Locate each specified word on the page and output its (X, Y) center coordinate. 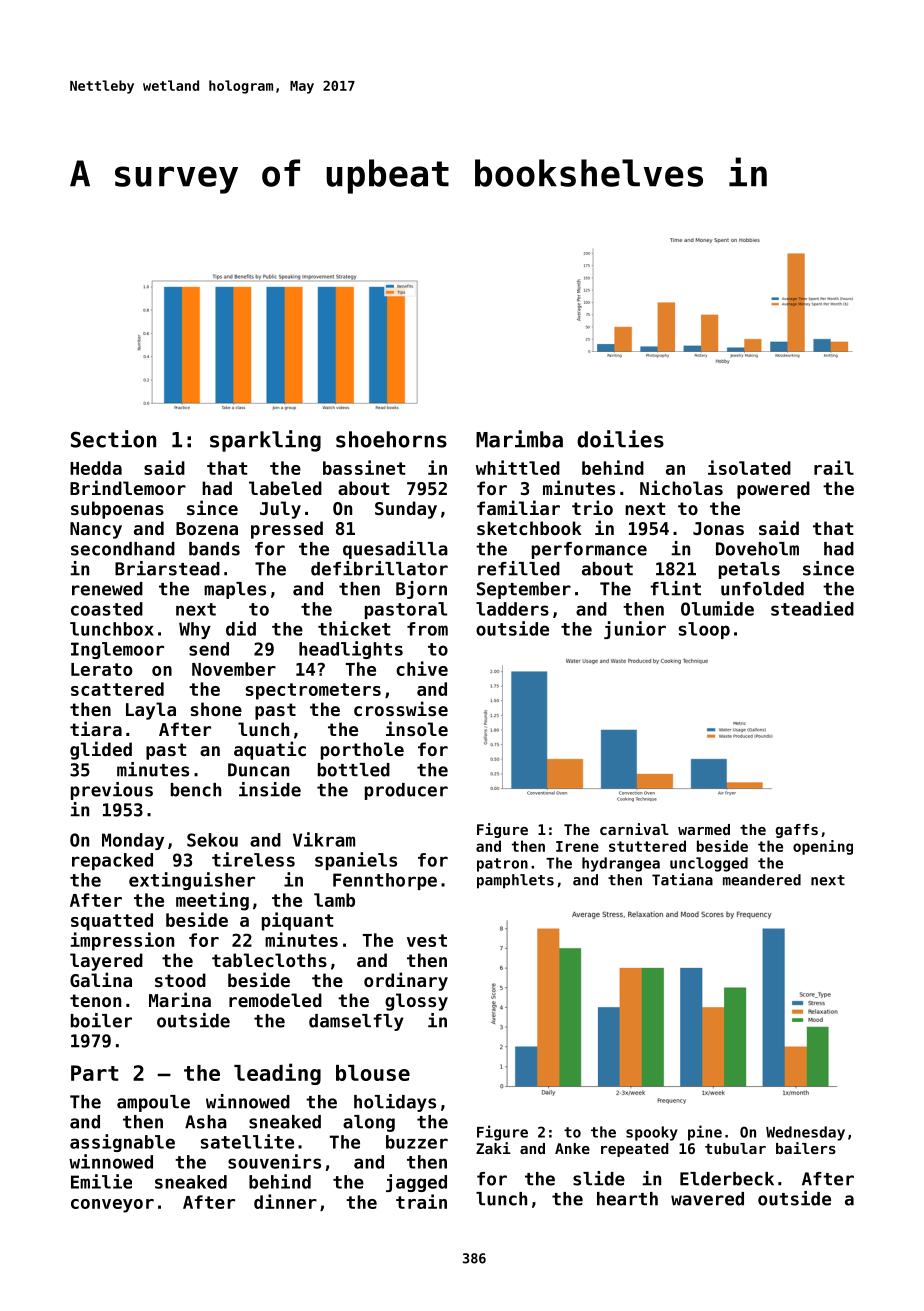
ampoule (153, 1103)
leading (277, 1074)
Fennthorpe (385, 881)
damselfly (356, 1022)
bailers (806, 1148)
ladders (512, 609)
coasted (107, 609)
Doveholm (757, 549)
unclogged (709, 864)
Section (113, 439)
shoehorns (391, 439)
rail (834, 467)
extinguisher (192, 881)
